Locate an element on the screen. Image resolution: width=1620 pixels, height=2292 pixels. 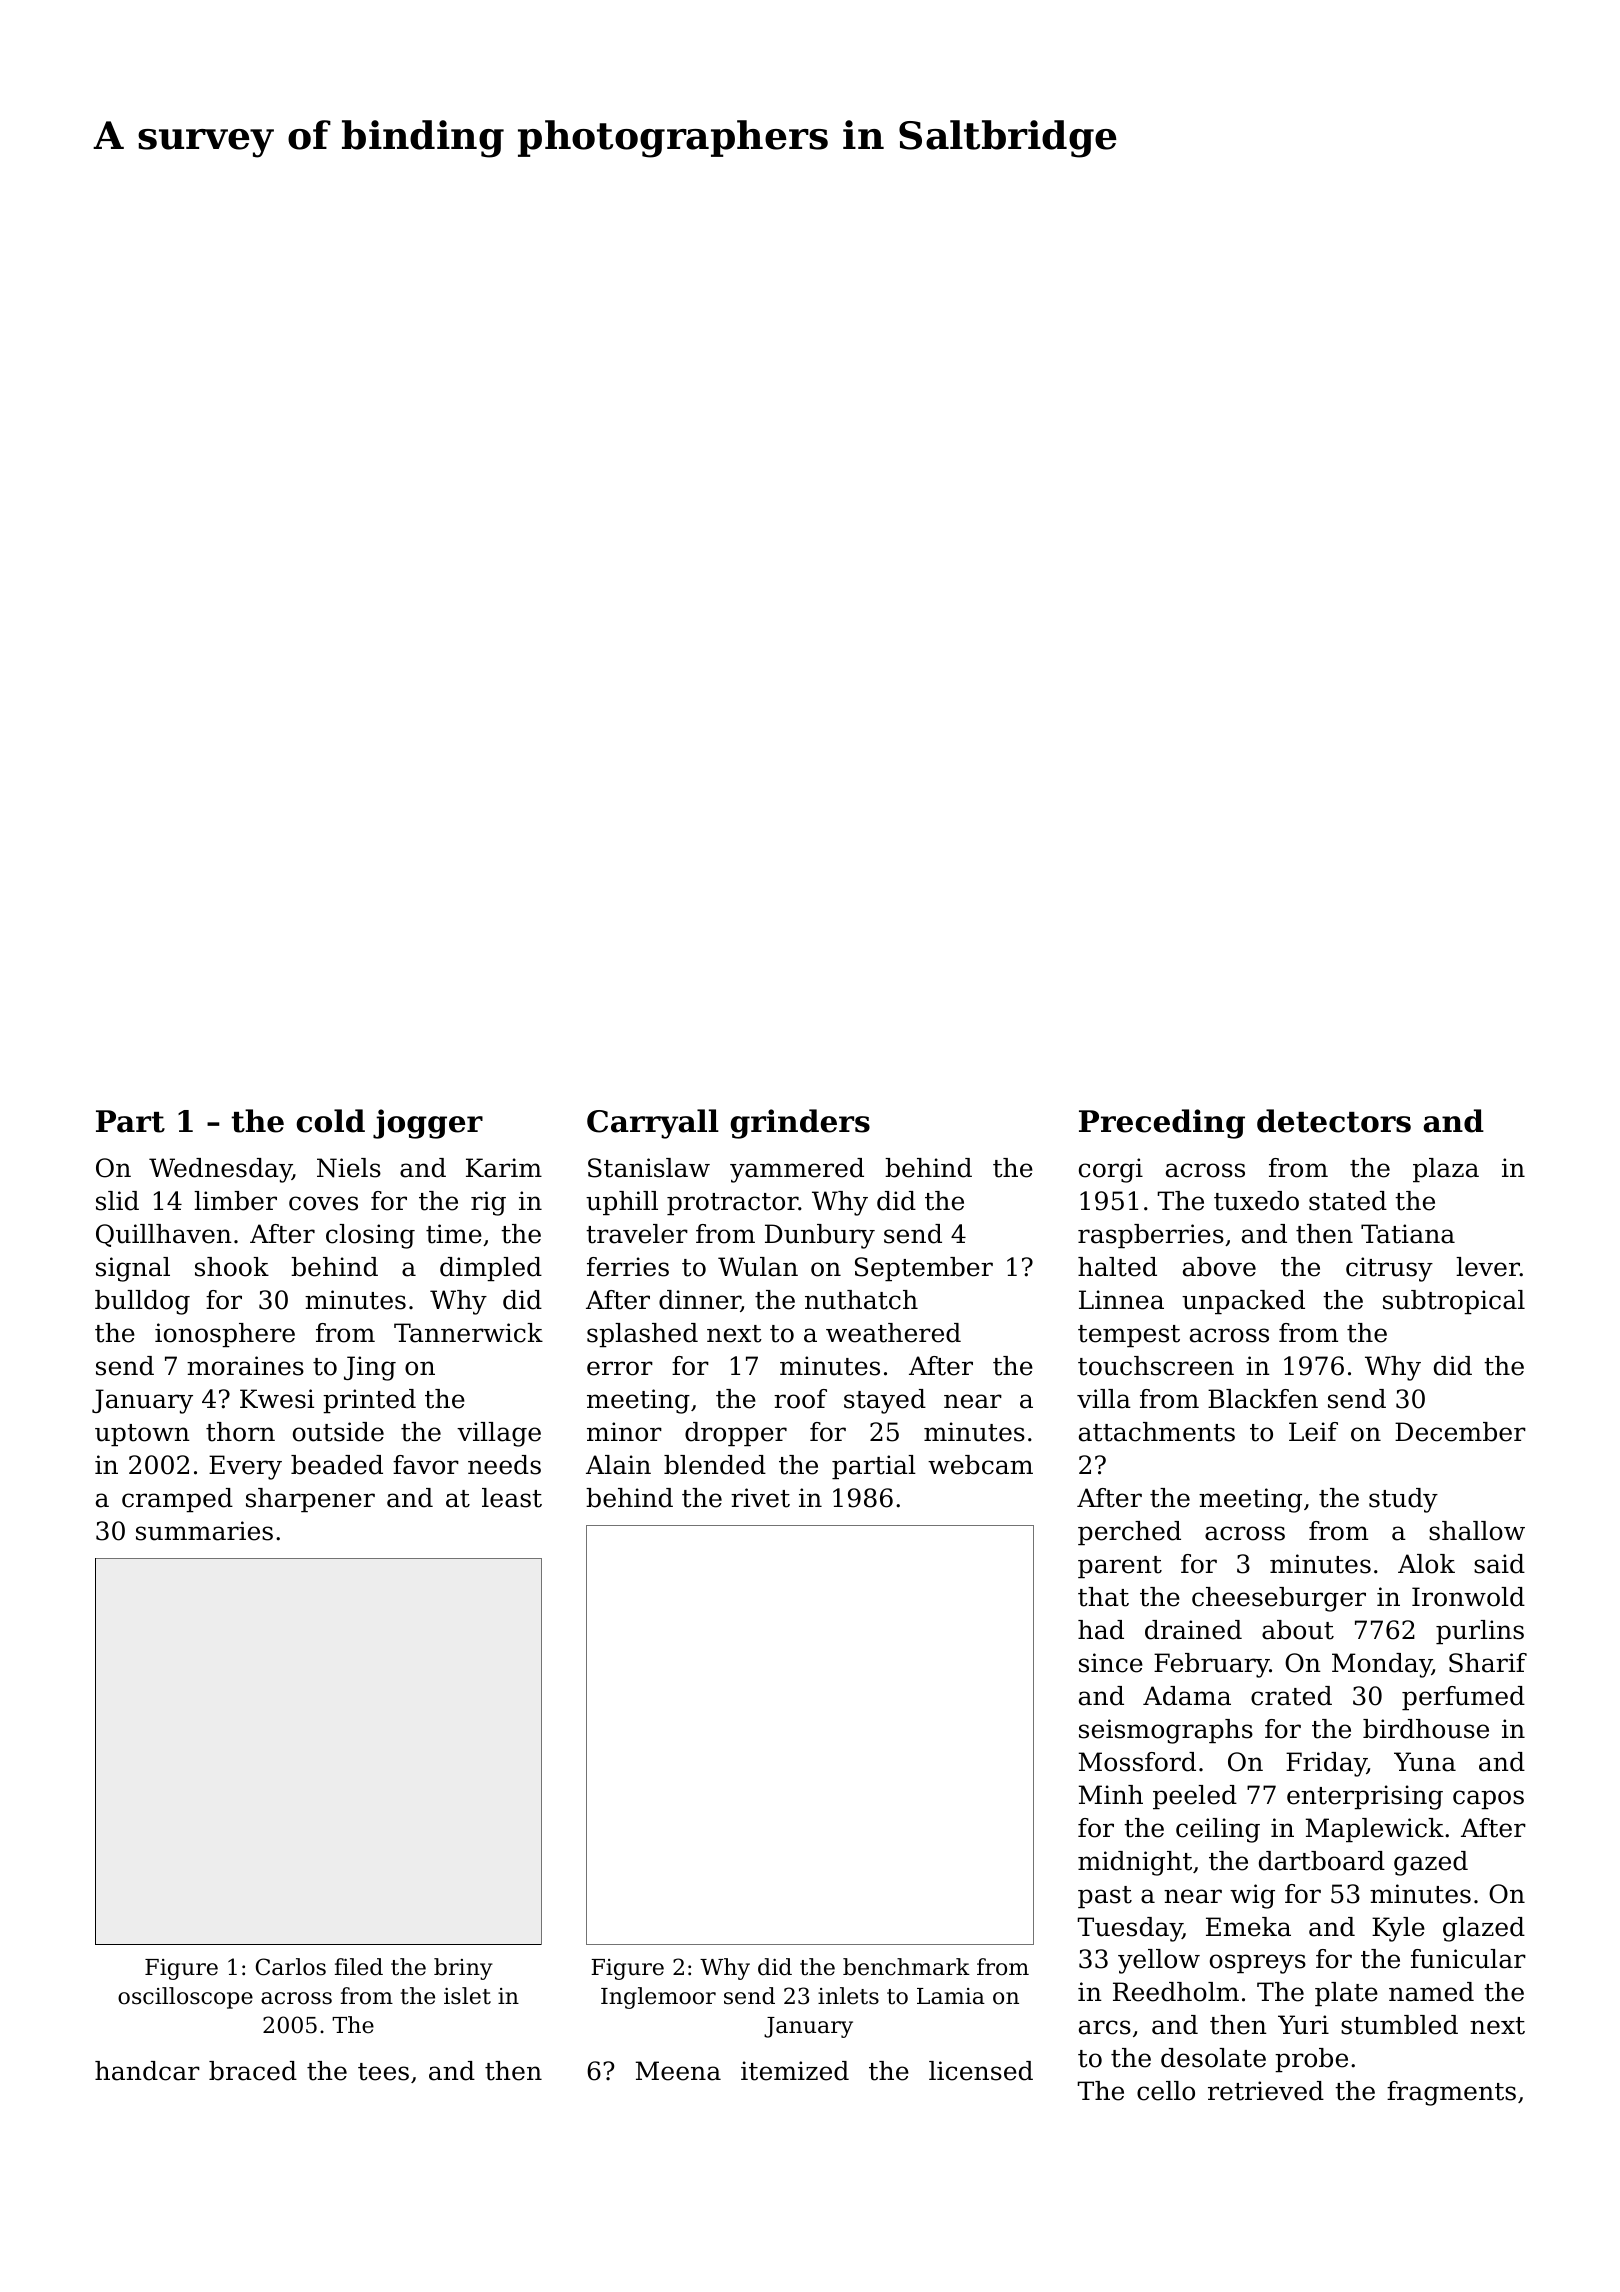
cold is located at coordinates (330, 1121).
